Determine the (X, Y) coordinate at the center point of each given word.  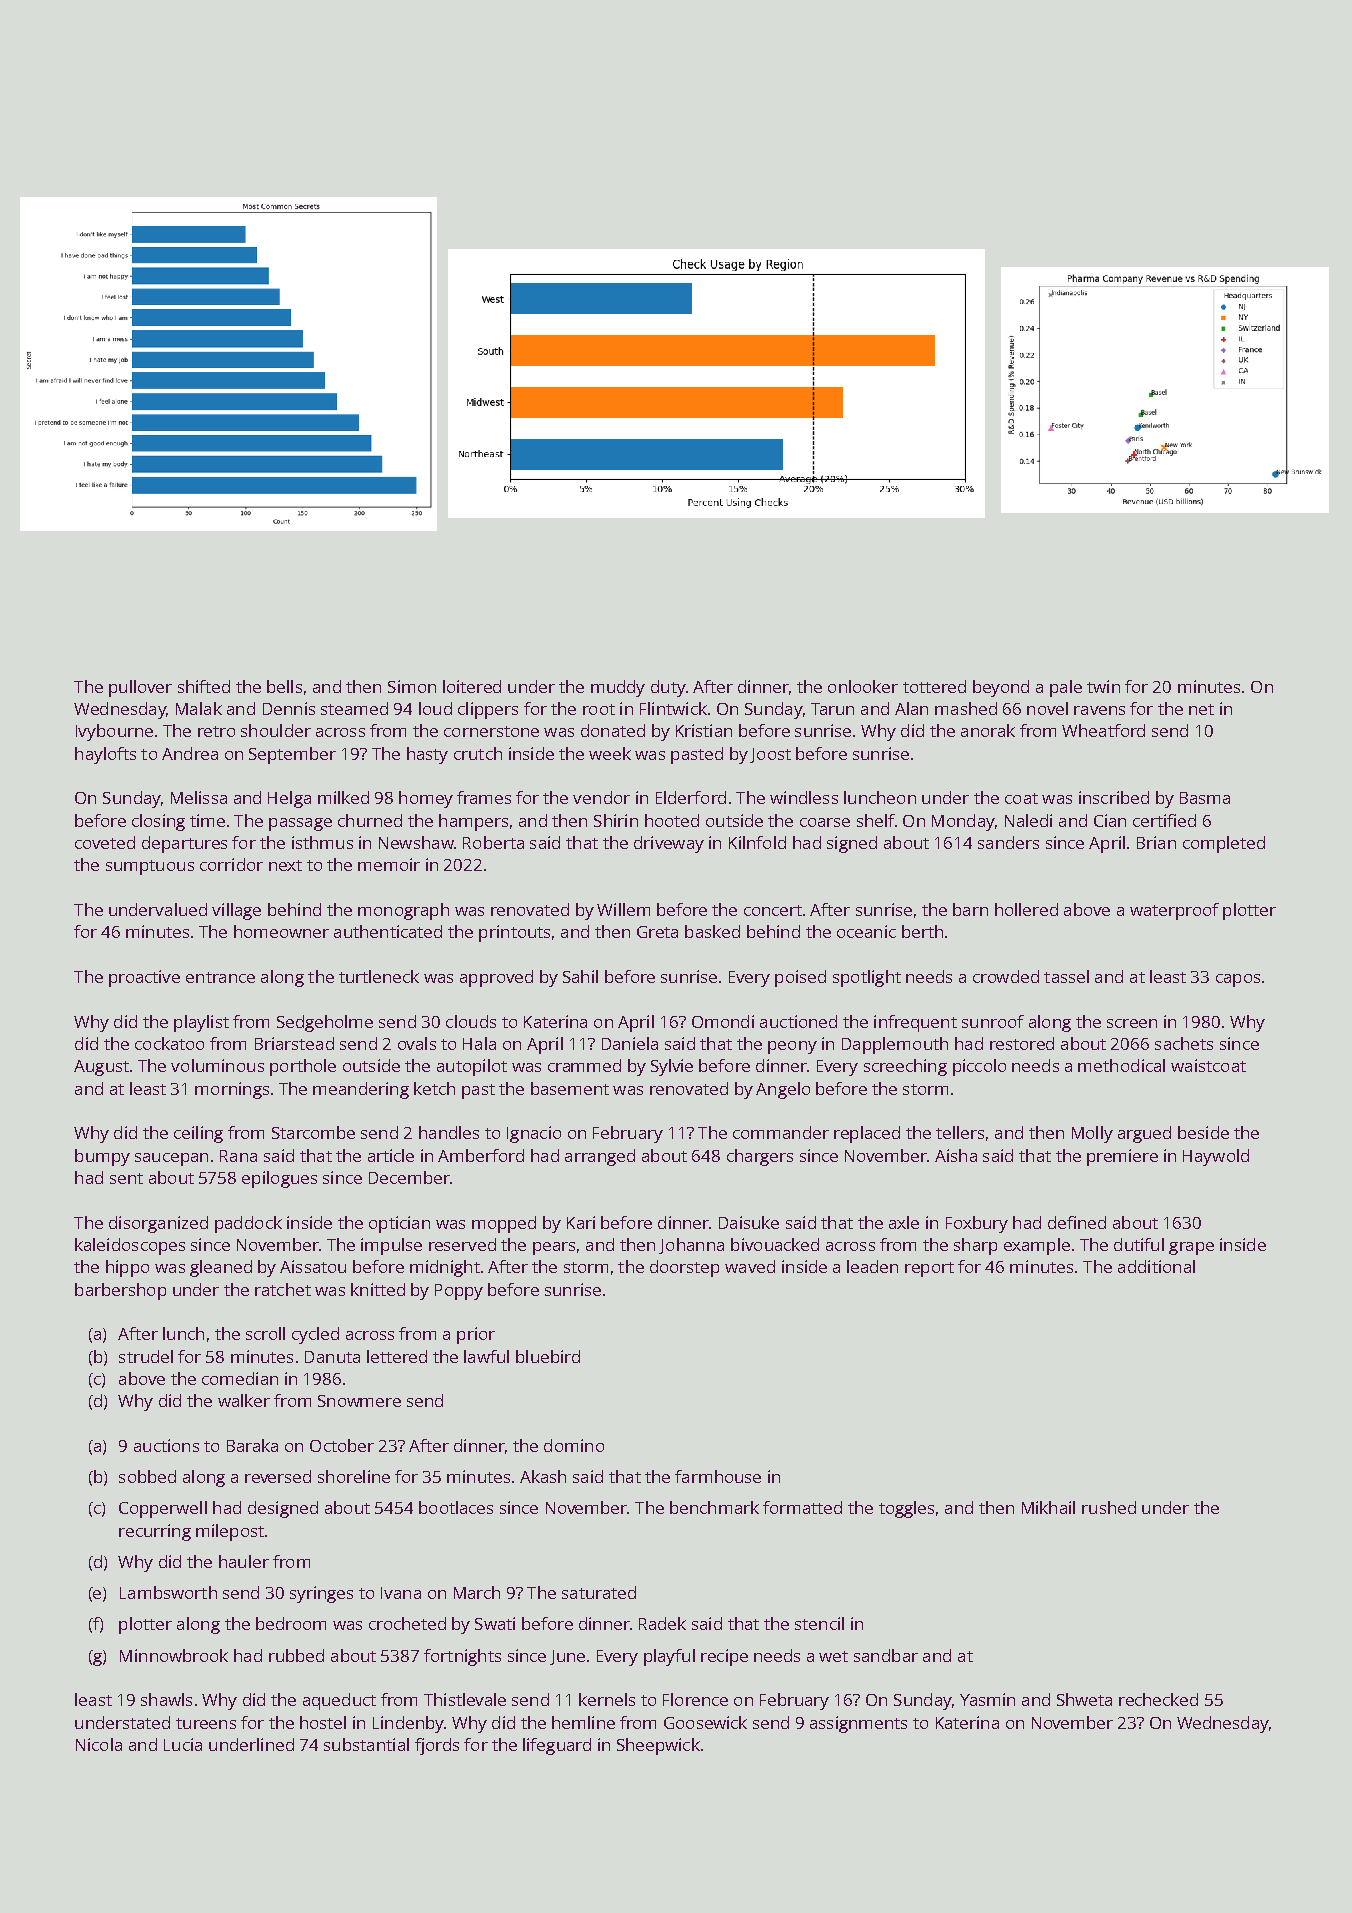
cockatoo (169, 1043)
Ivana (401, 1593)
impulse (391, 1246)
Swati (495, 1623)
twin (1103, 686)
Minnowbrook (174, 1655)
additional (1156, 1266)
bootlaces (456, 1507)
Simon (412, 686)
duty (668, 688)
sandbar (886, 1655)
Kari (581, 1222)
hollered (1026, 909)
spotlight (867, 978)
